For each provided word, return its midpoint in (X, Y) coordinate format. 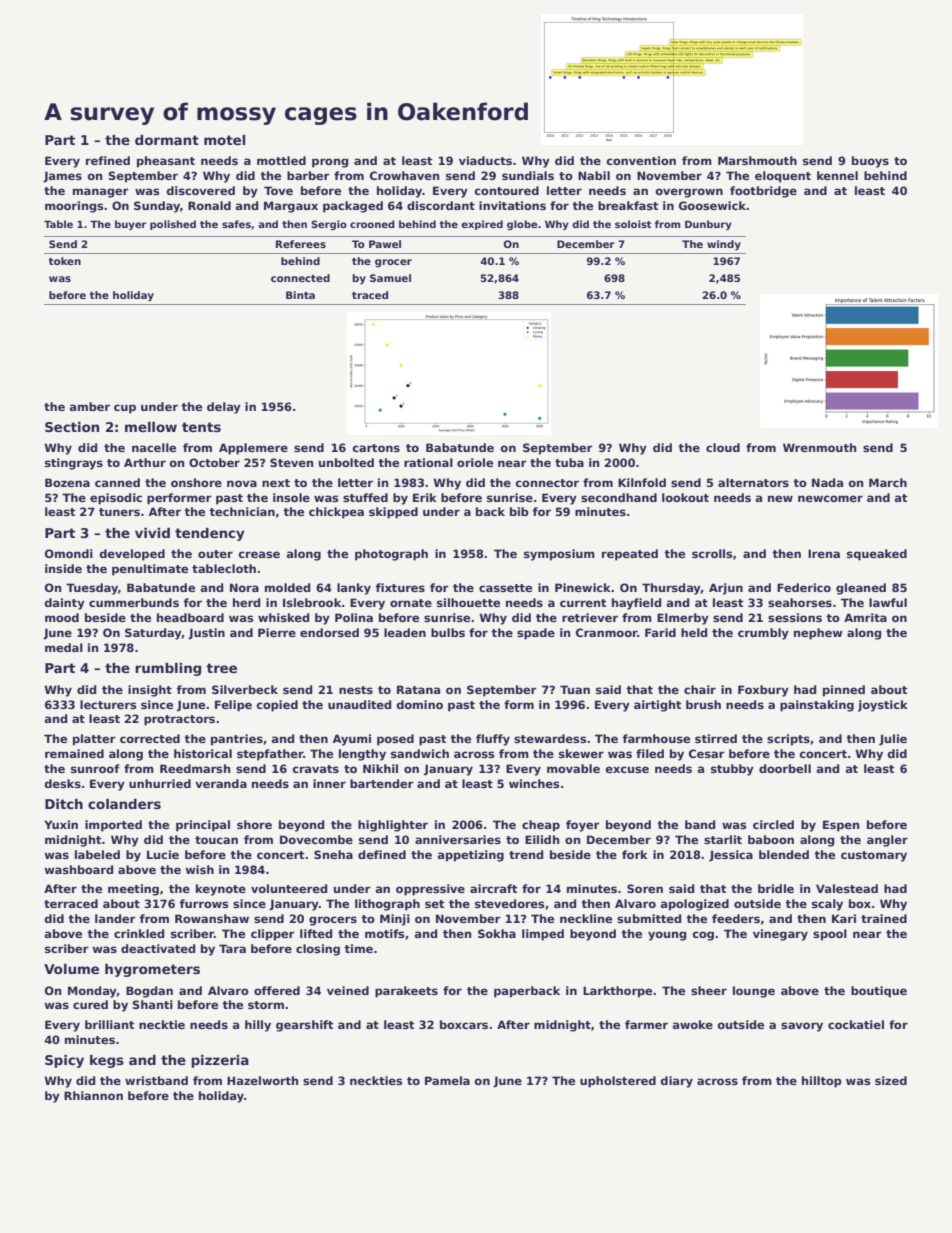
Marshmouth (757, 160)
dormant (167, 140)
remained (74, 753)
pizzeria (220, 1061)
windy (724, 245)
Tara (232, 948)
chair (700, 689)
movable (573, 768)
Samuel (390, 278)
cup (125, 409)
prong (330, 163)
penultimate (150, 570)
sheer (709, 990)
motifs (384, 933)
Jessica (731, 856)
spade (536, 634)
